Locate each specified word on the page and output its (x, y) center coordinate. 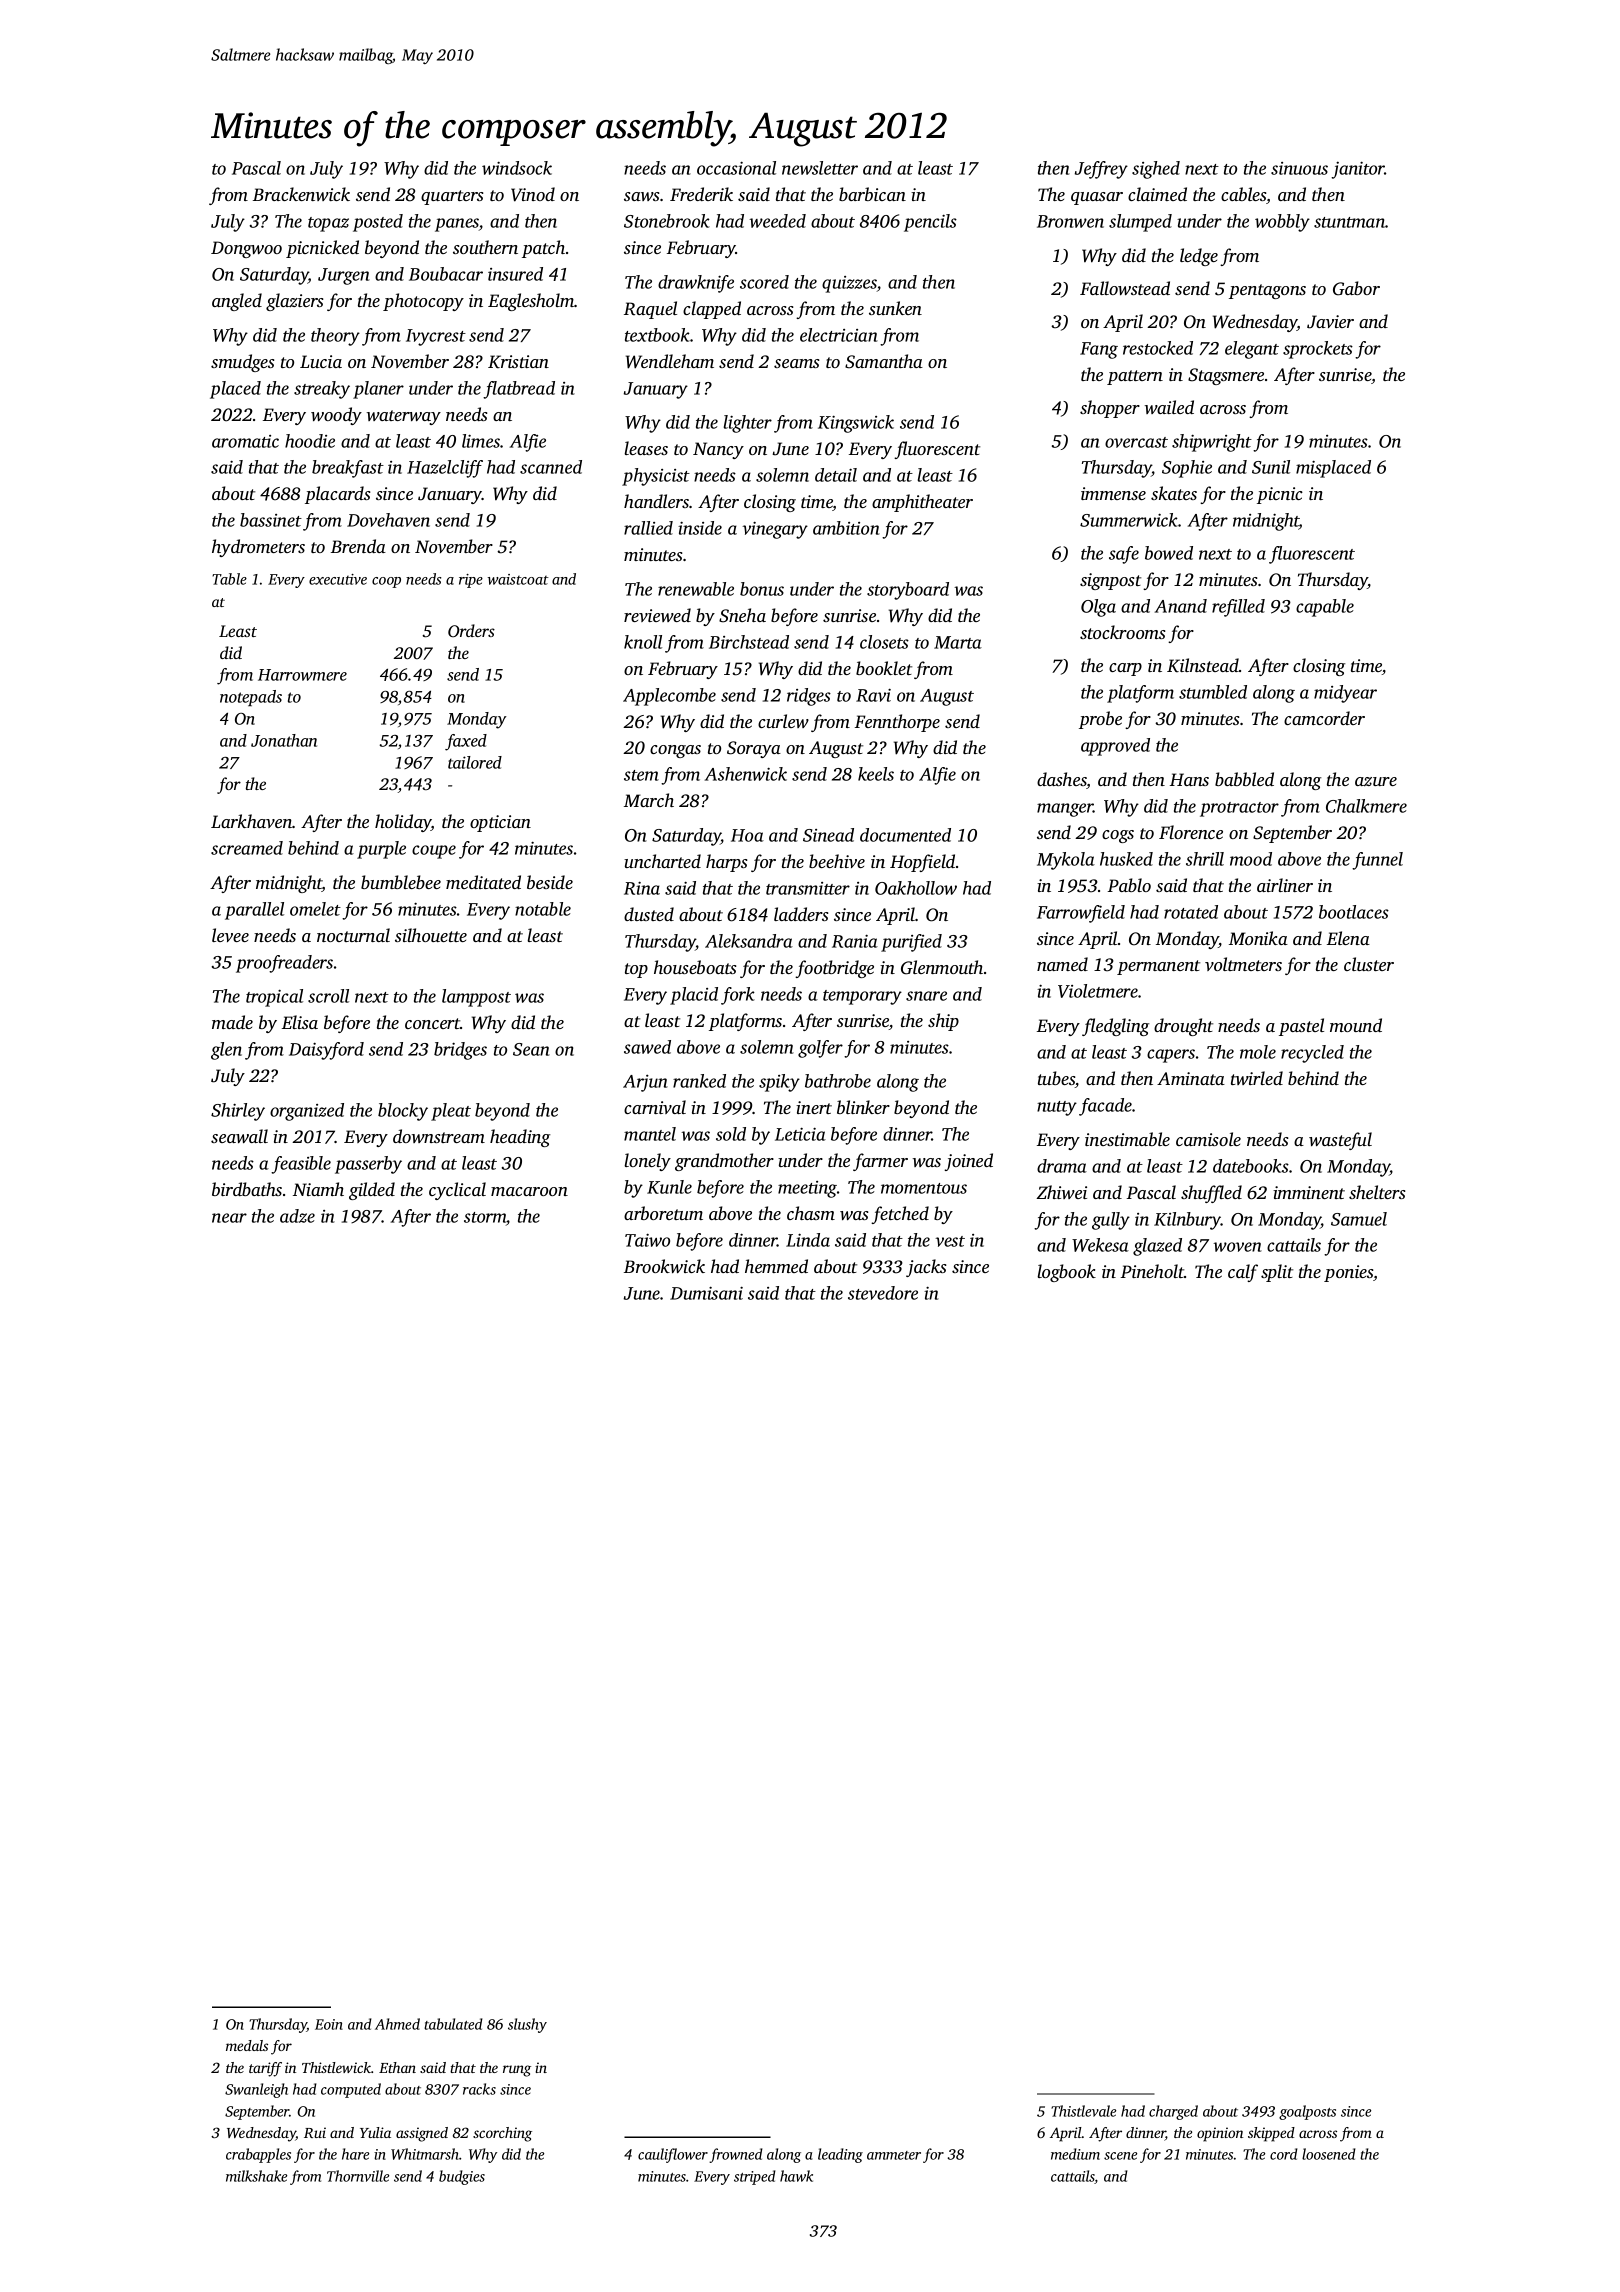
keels (876, 774)
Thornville (358, 2176)
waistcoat (518, 579)
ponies (1348, 1273)
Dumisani (706, 1293)
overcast (1136, 442)
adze (297, 1216)
